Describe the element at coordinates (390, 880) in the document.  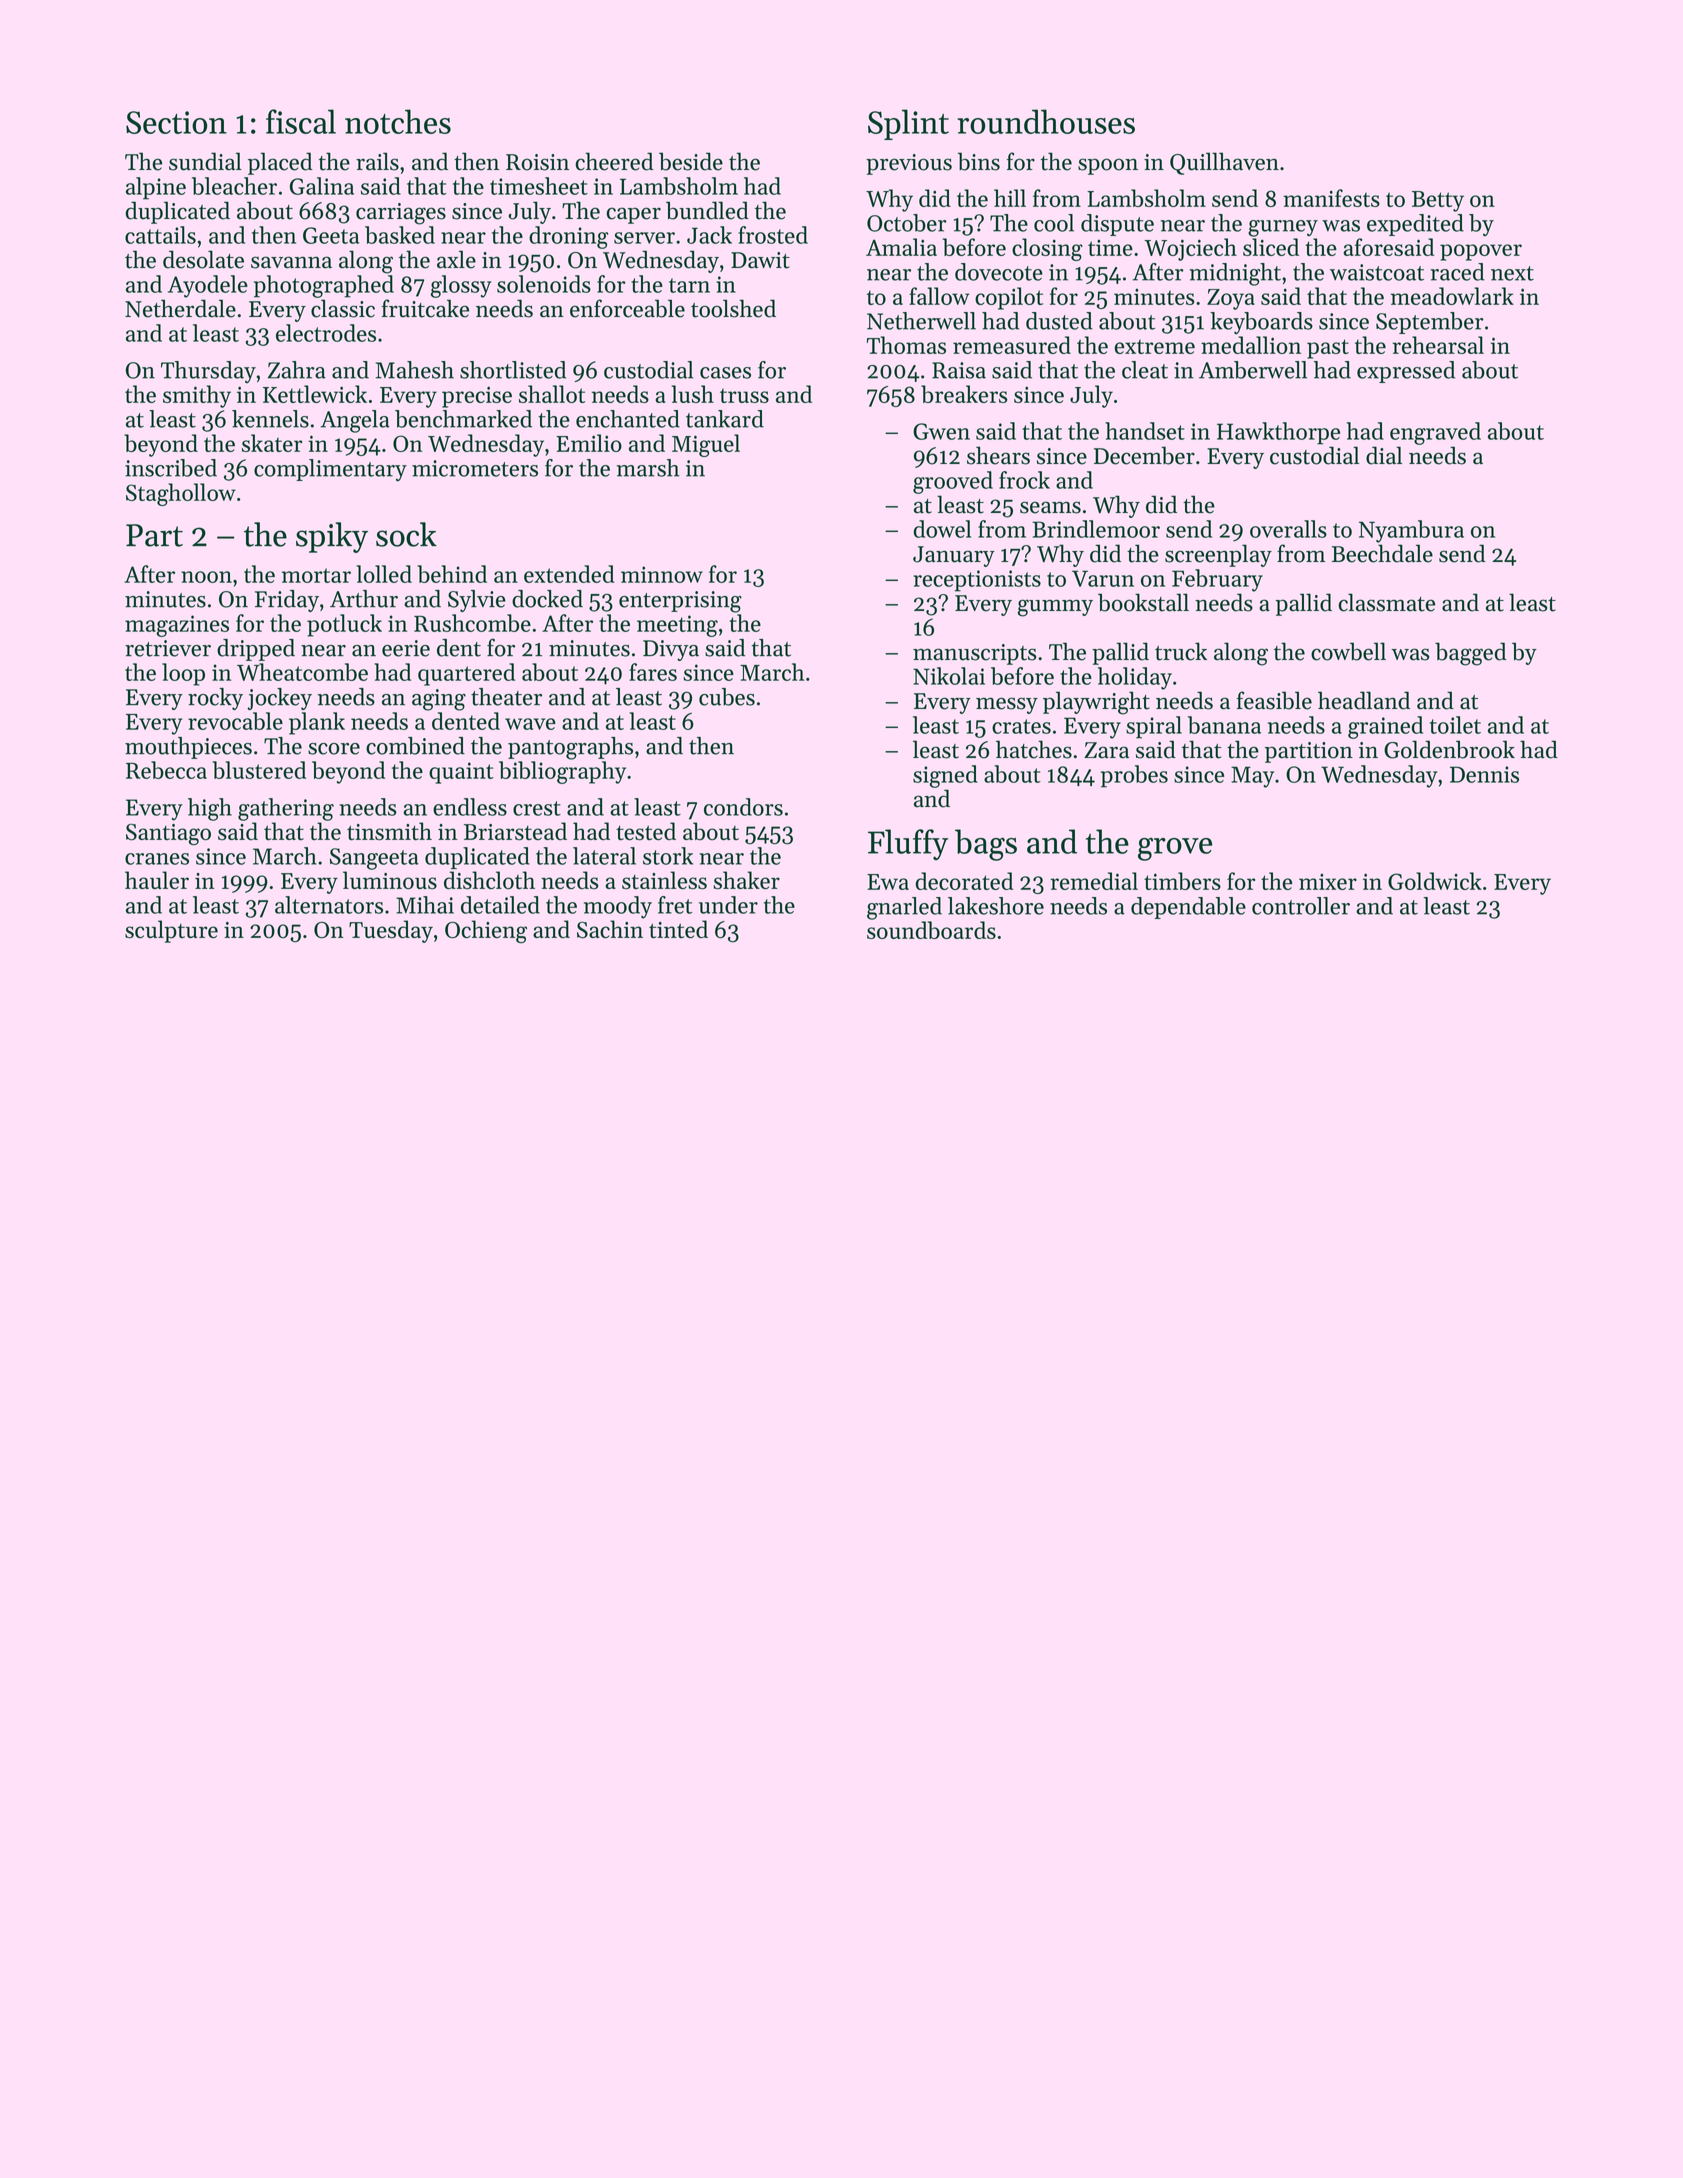
I see `luminous` at that location.
